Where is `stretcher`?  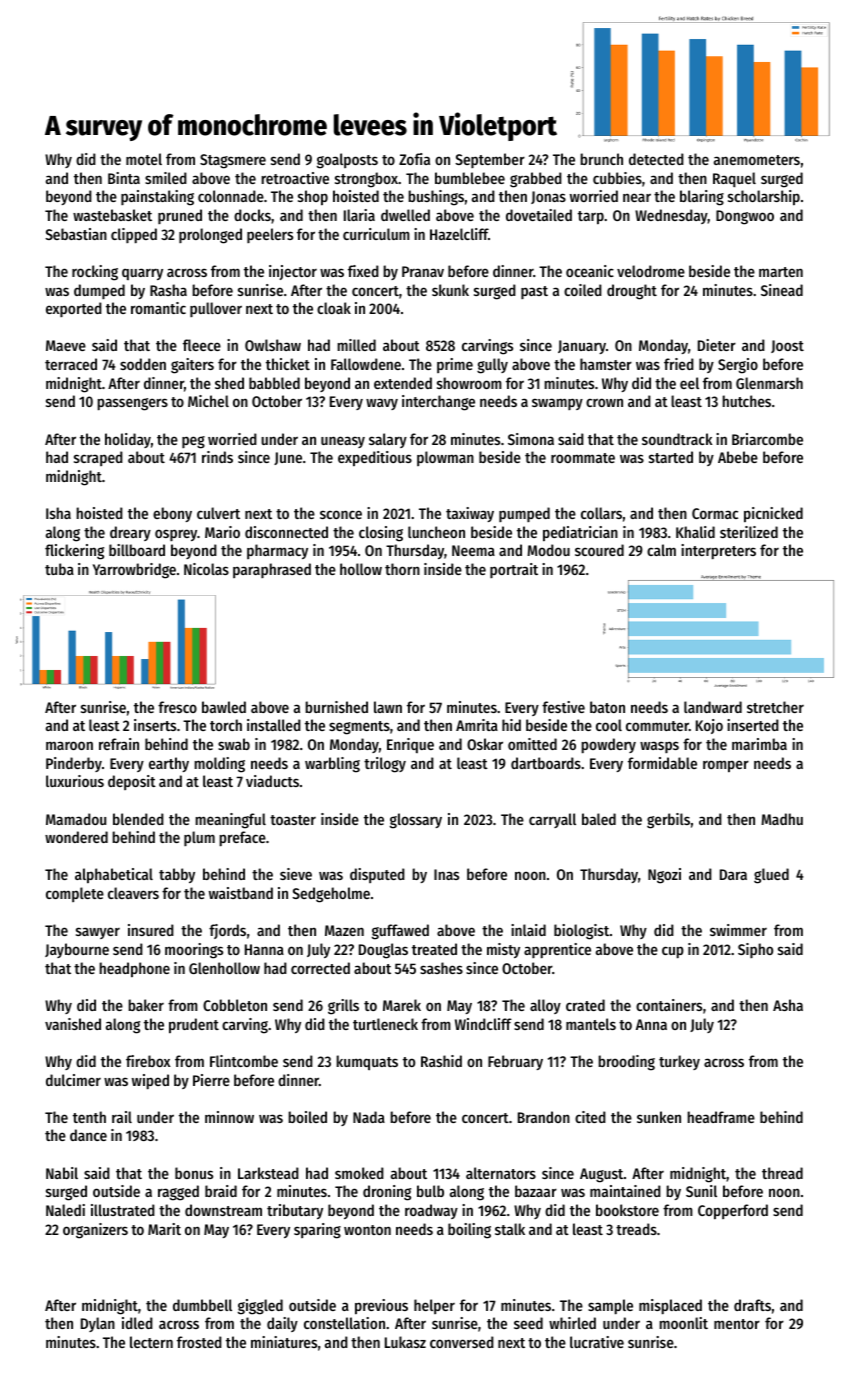 stretcher is located at coordinates (775, 707).
